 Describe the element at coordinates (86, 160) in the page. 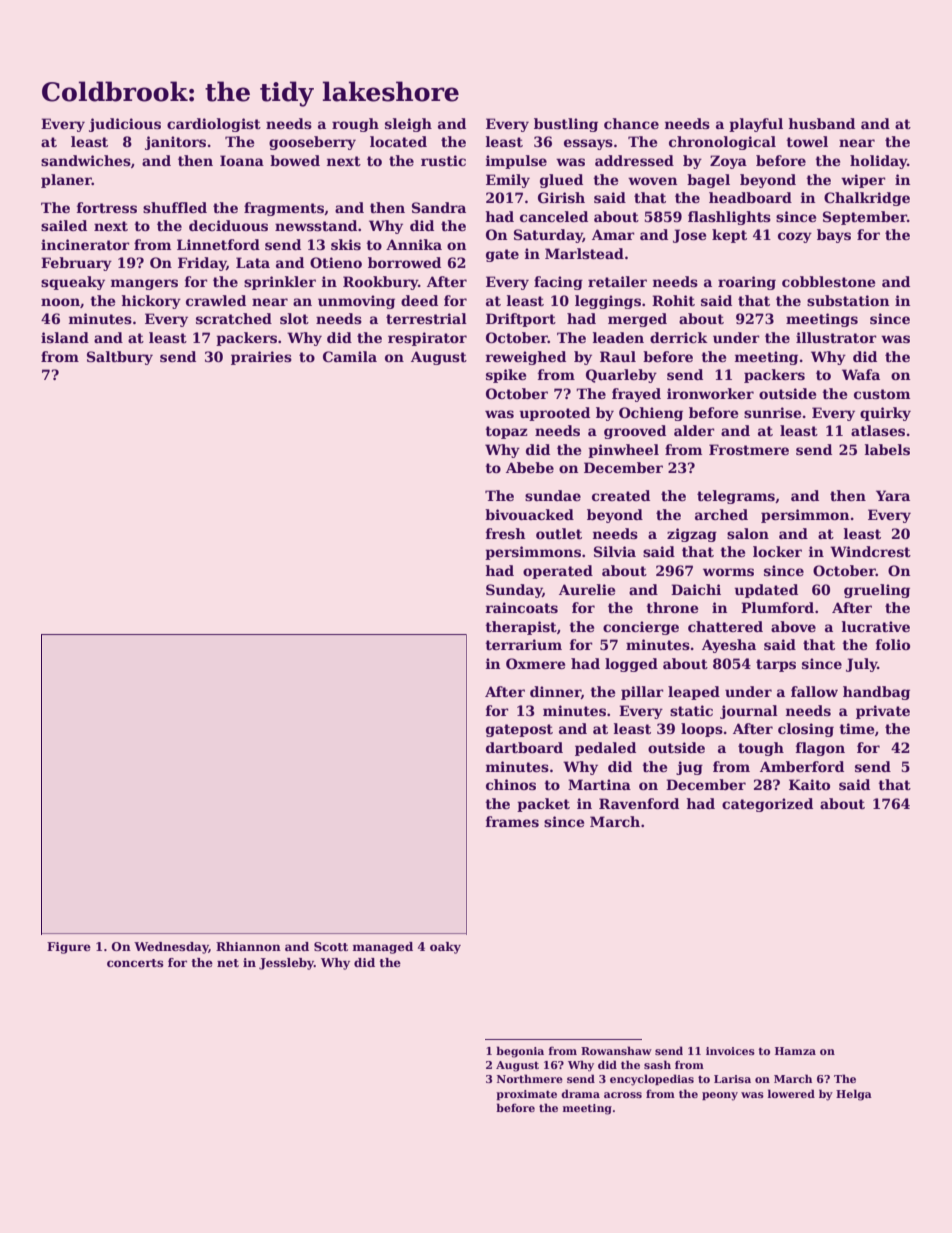

I see `sandwiches` at that location.
